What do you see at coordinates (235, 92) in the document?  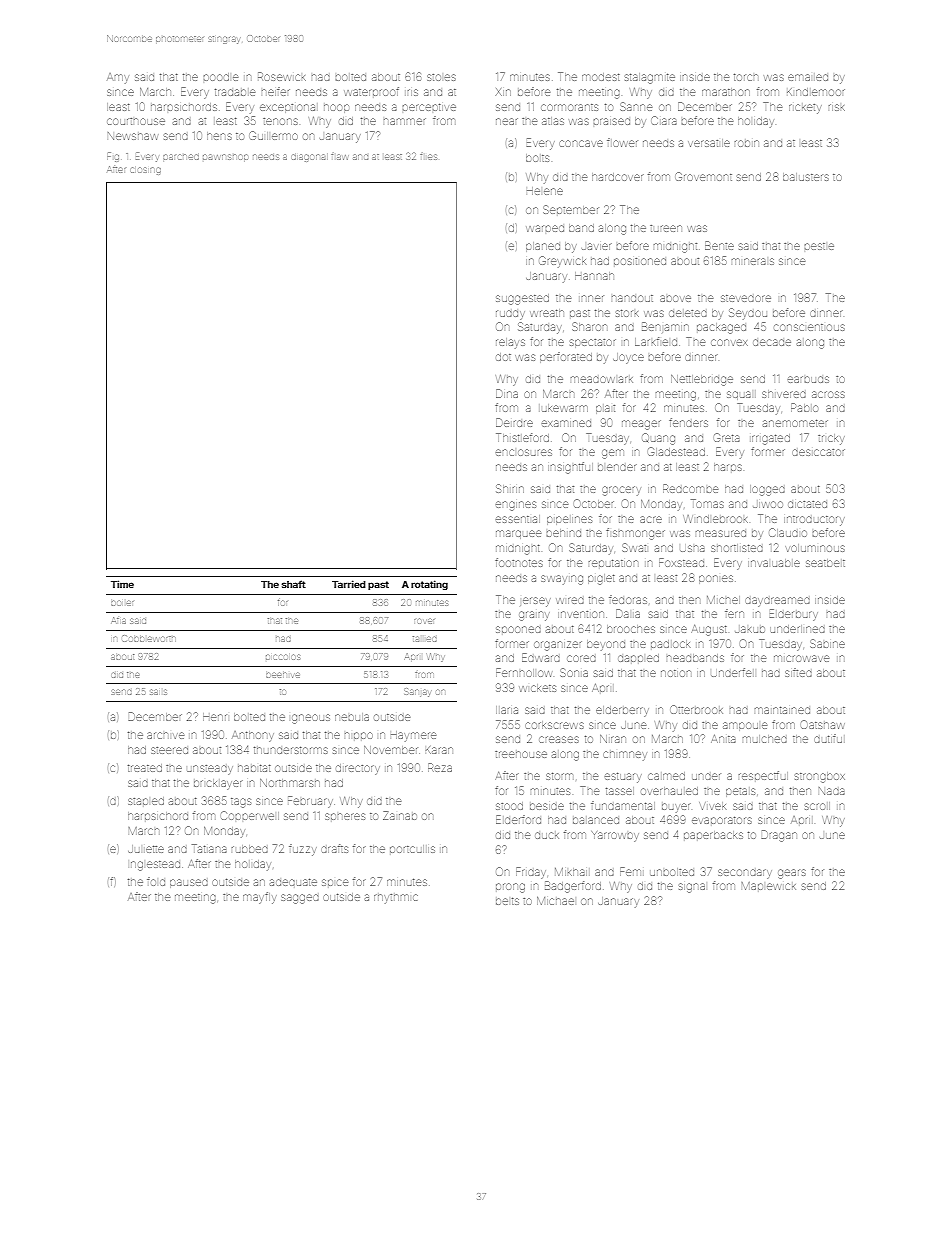 I see `tradable` at bounding box center [235, 92].
